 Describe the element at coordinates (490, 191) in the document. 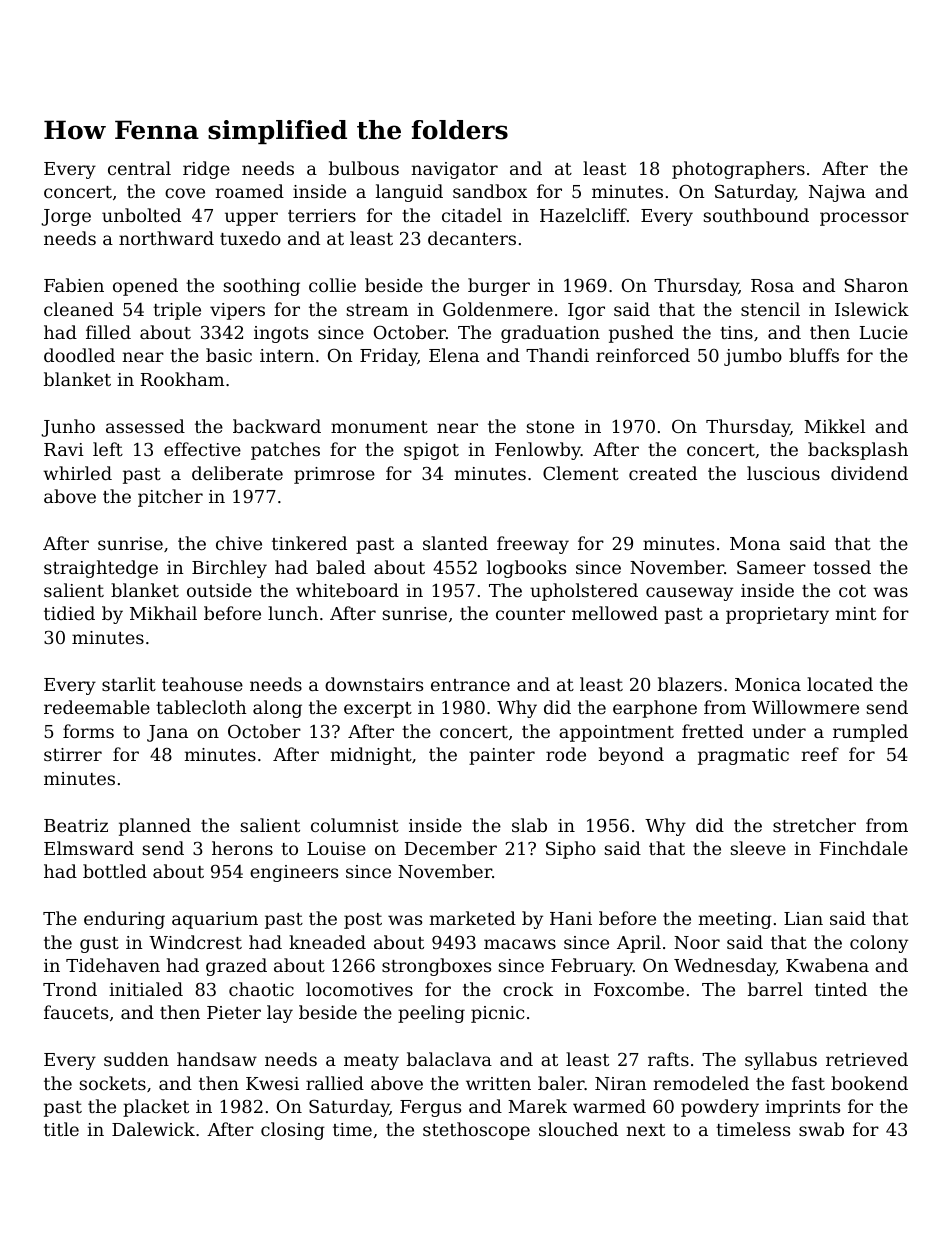

I see `sandbox` at that location.
